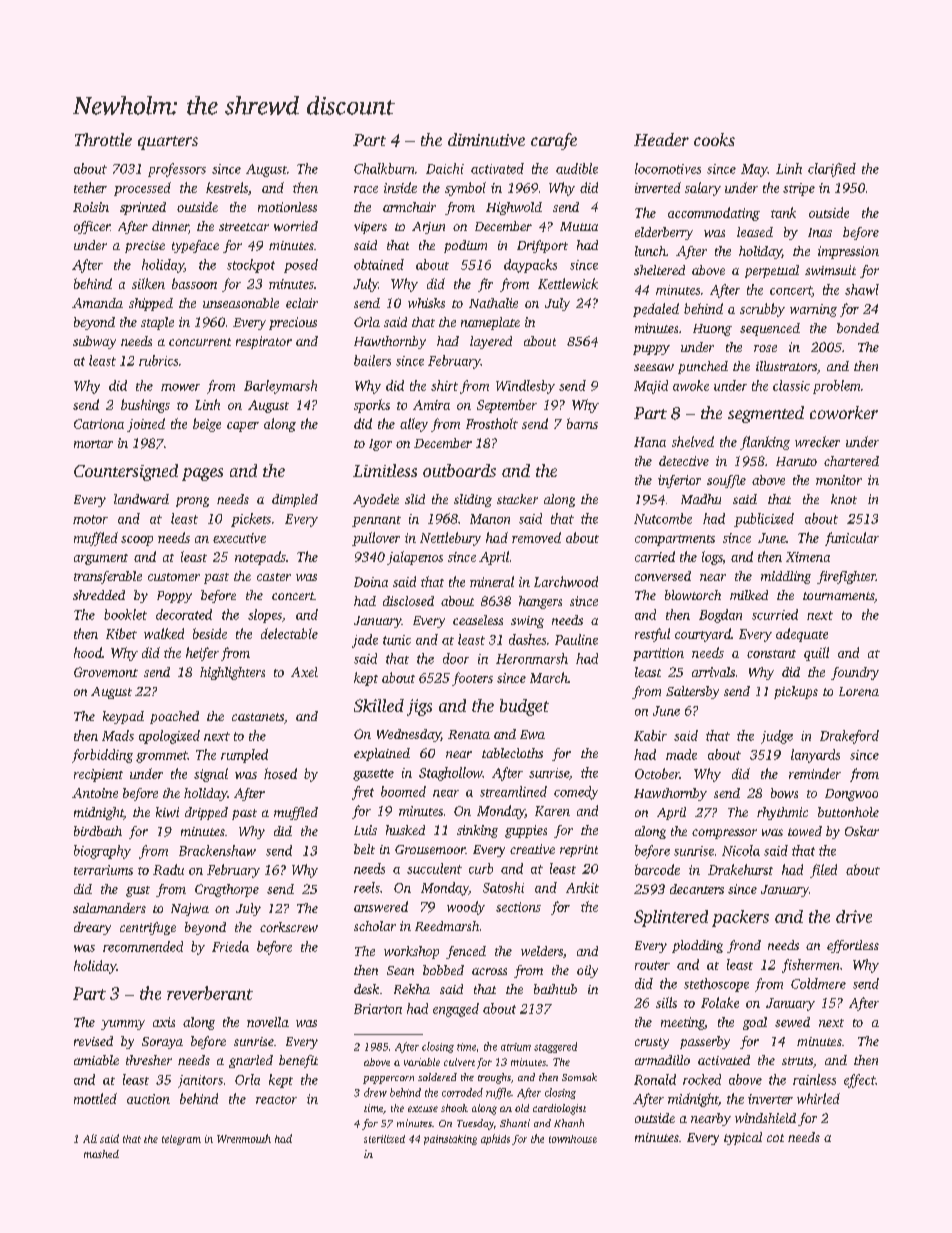  What do you see at coordinates (777, 737) in the screenshot?
I see `judge` at bounding box center [777, 737].
